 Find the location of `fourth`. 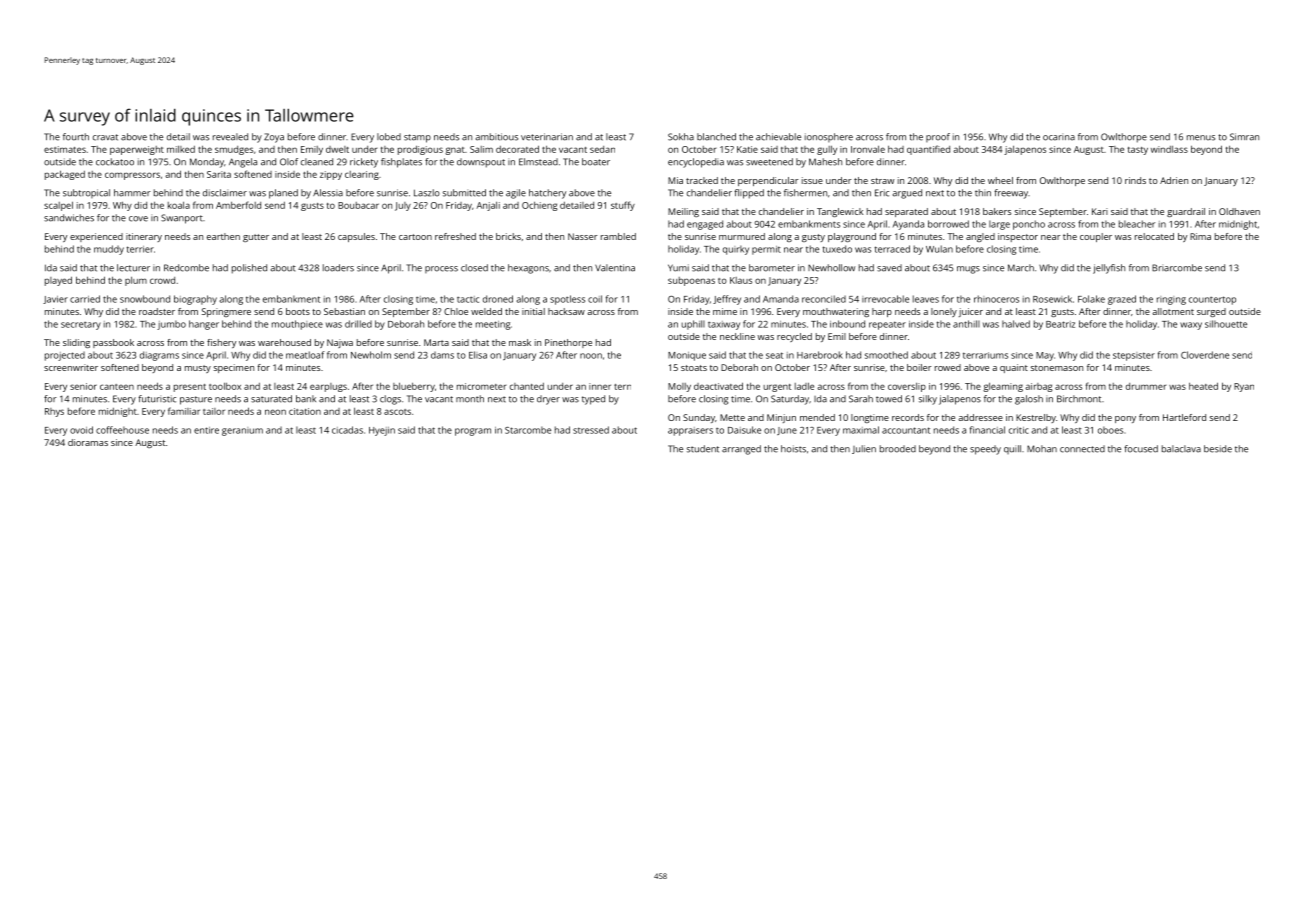

fourth is located at coordinates (76, 137).
